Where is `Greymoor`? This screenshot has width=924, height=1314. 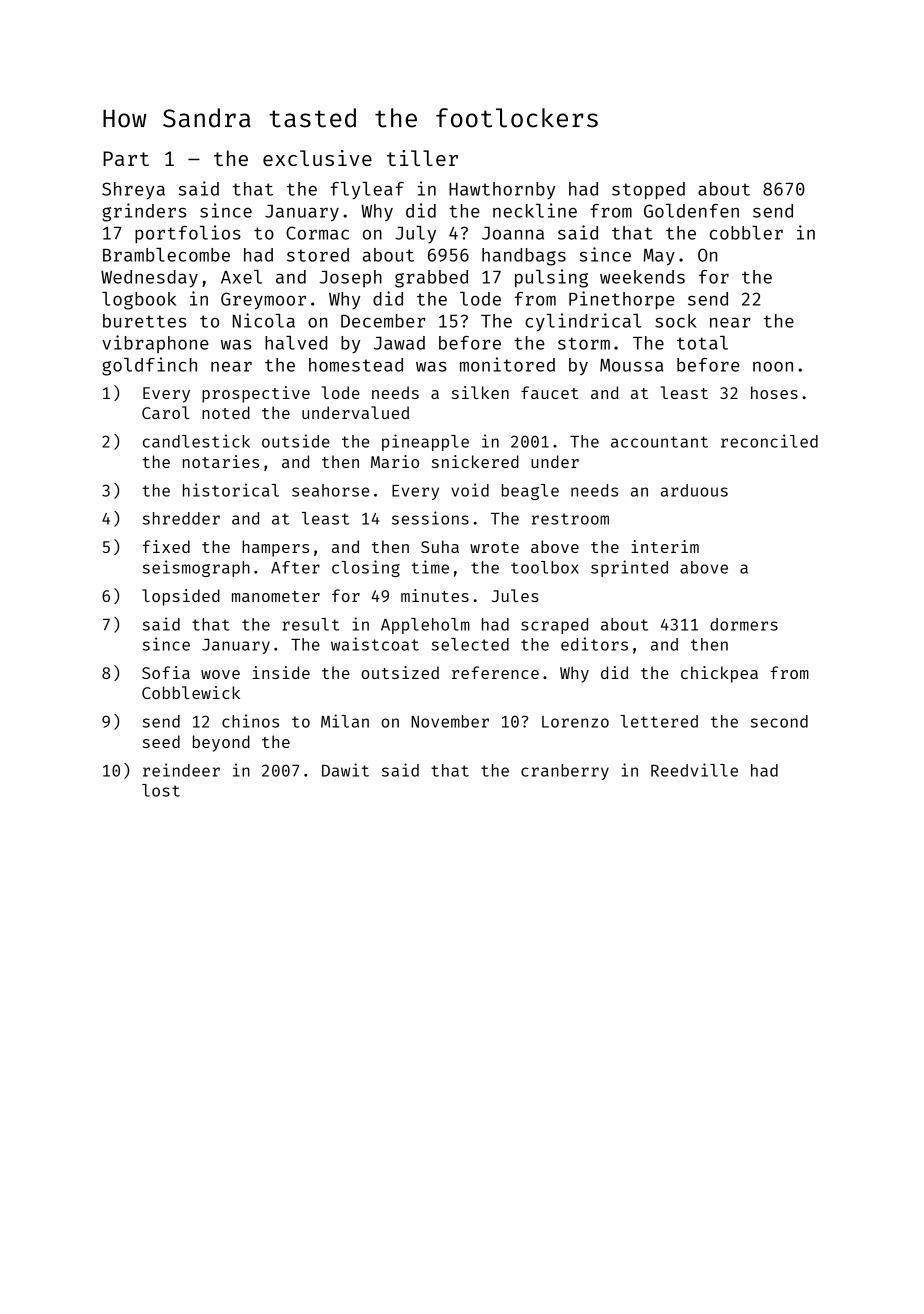
Greymoor is located at coordinates (263, 301).
